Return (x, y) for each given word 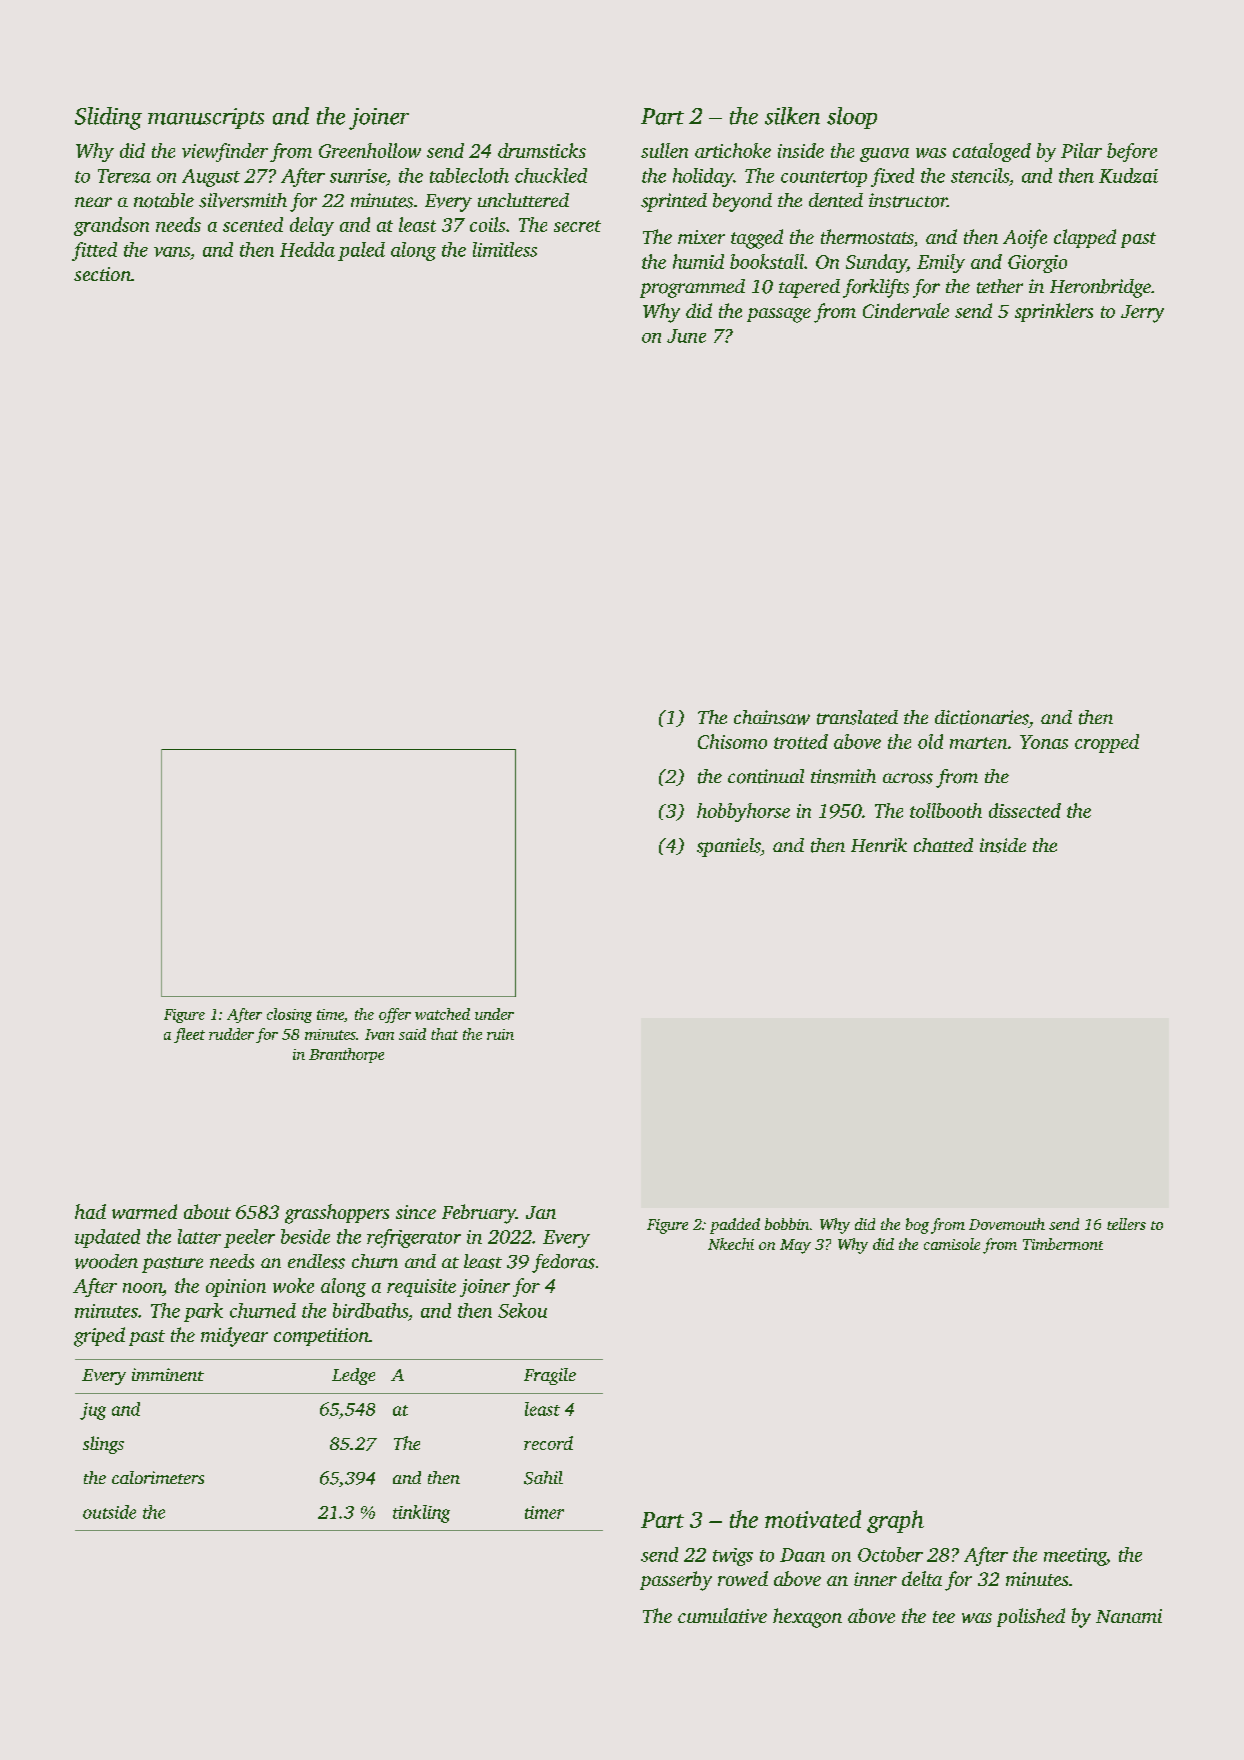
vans (172, 252)
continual (766, 776)
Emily (941, 263)
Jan (541, 1212)
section (102, 274)
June (686, 336)
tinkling (421, 1514)
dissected (1025, 810)
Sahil (543, 1478)
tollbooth (946, 810)
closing (289, 1015)
